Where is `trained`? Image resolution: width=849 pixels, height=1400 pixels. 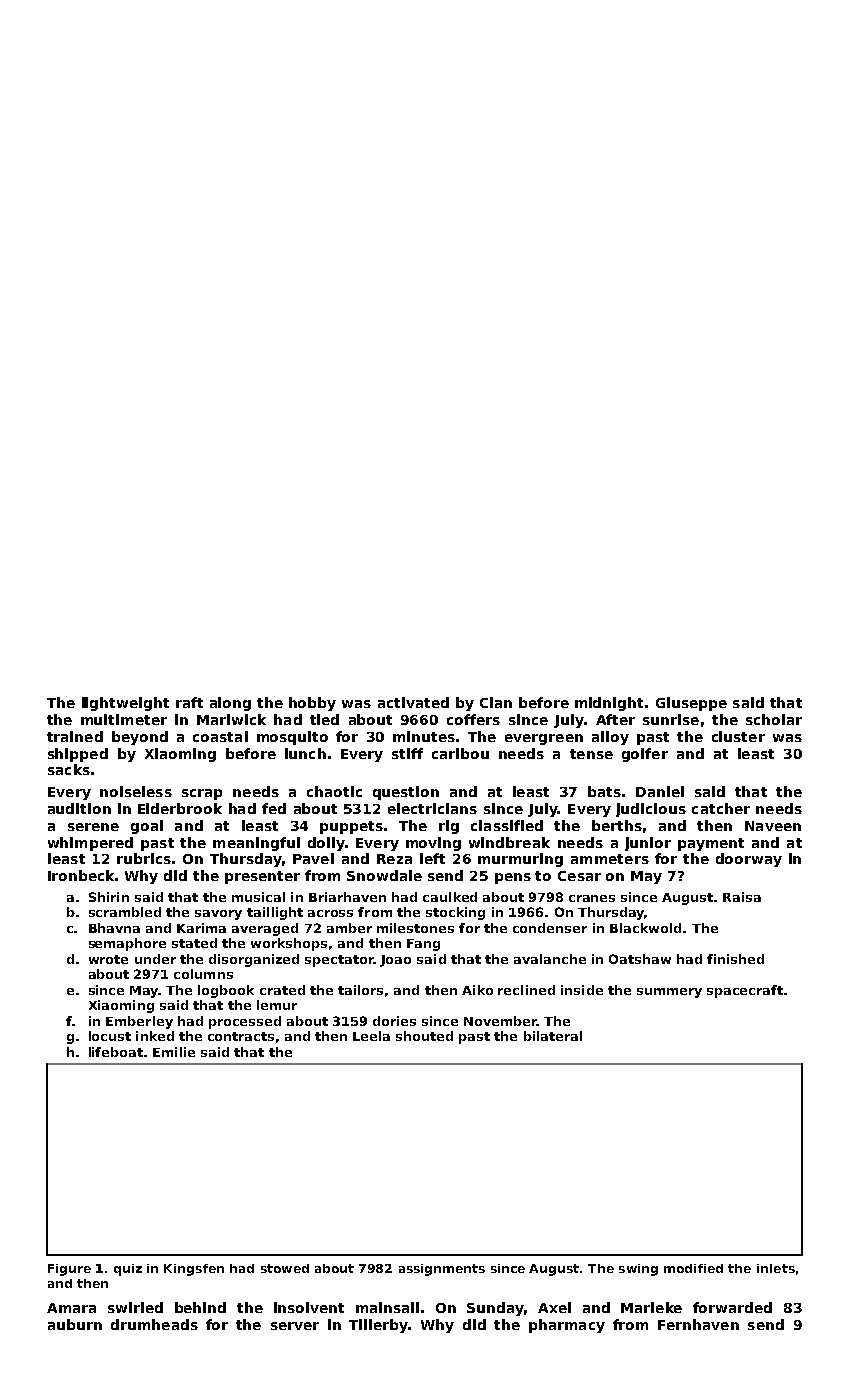
trained is located at coordinates (75, 736).
